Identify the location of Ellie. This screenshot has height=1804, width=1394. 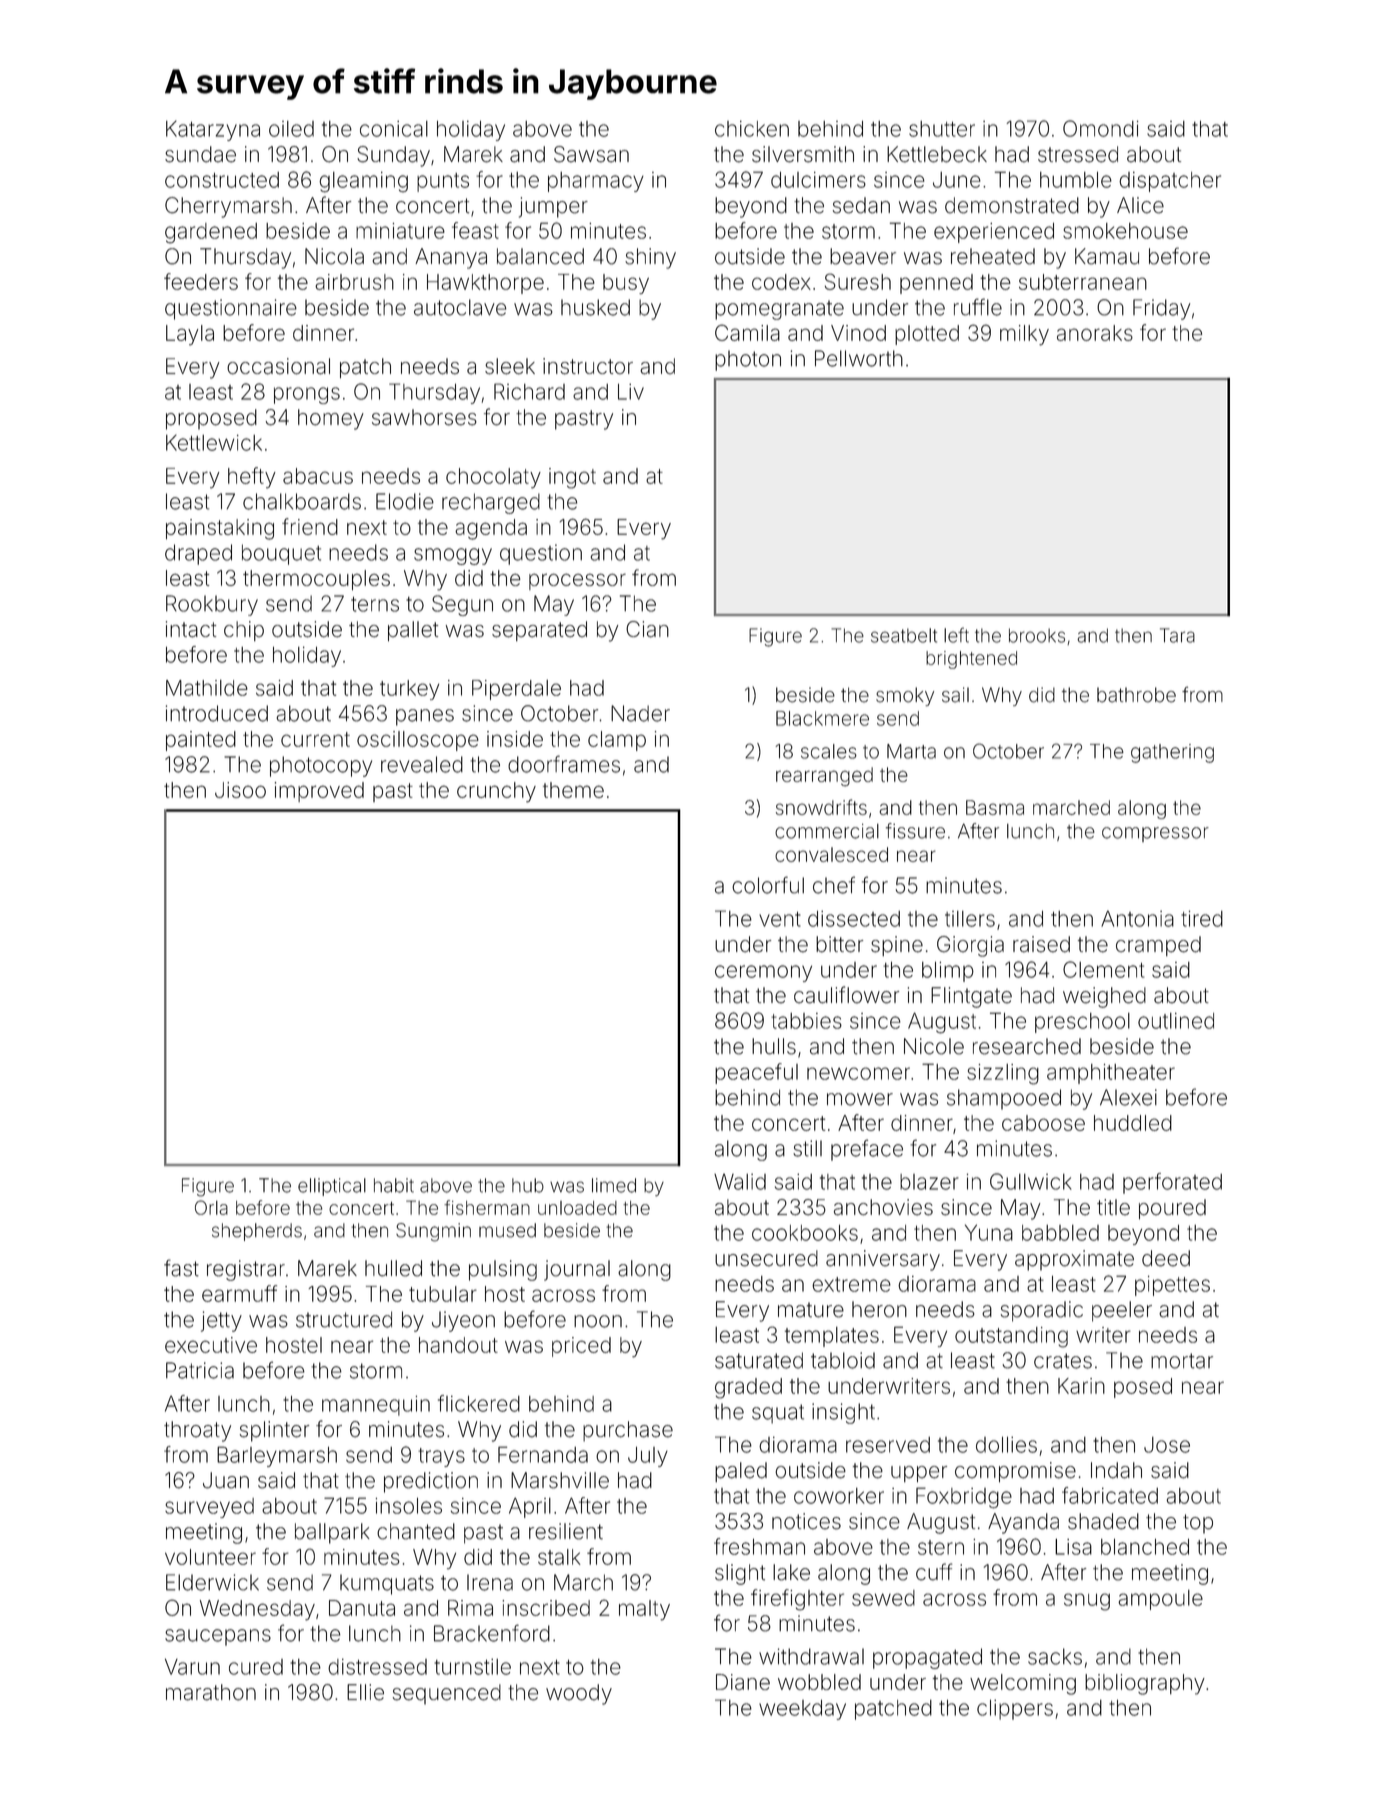
(365, 1692).
